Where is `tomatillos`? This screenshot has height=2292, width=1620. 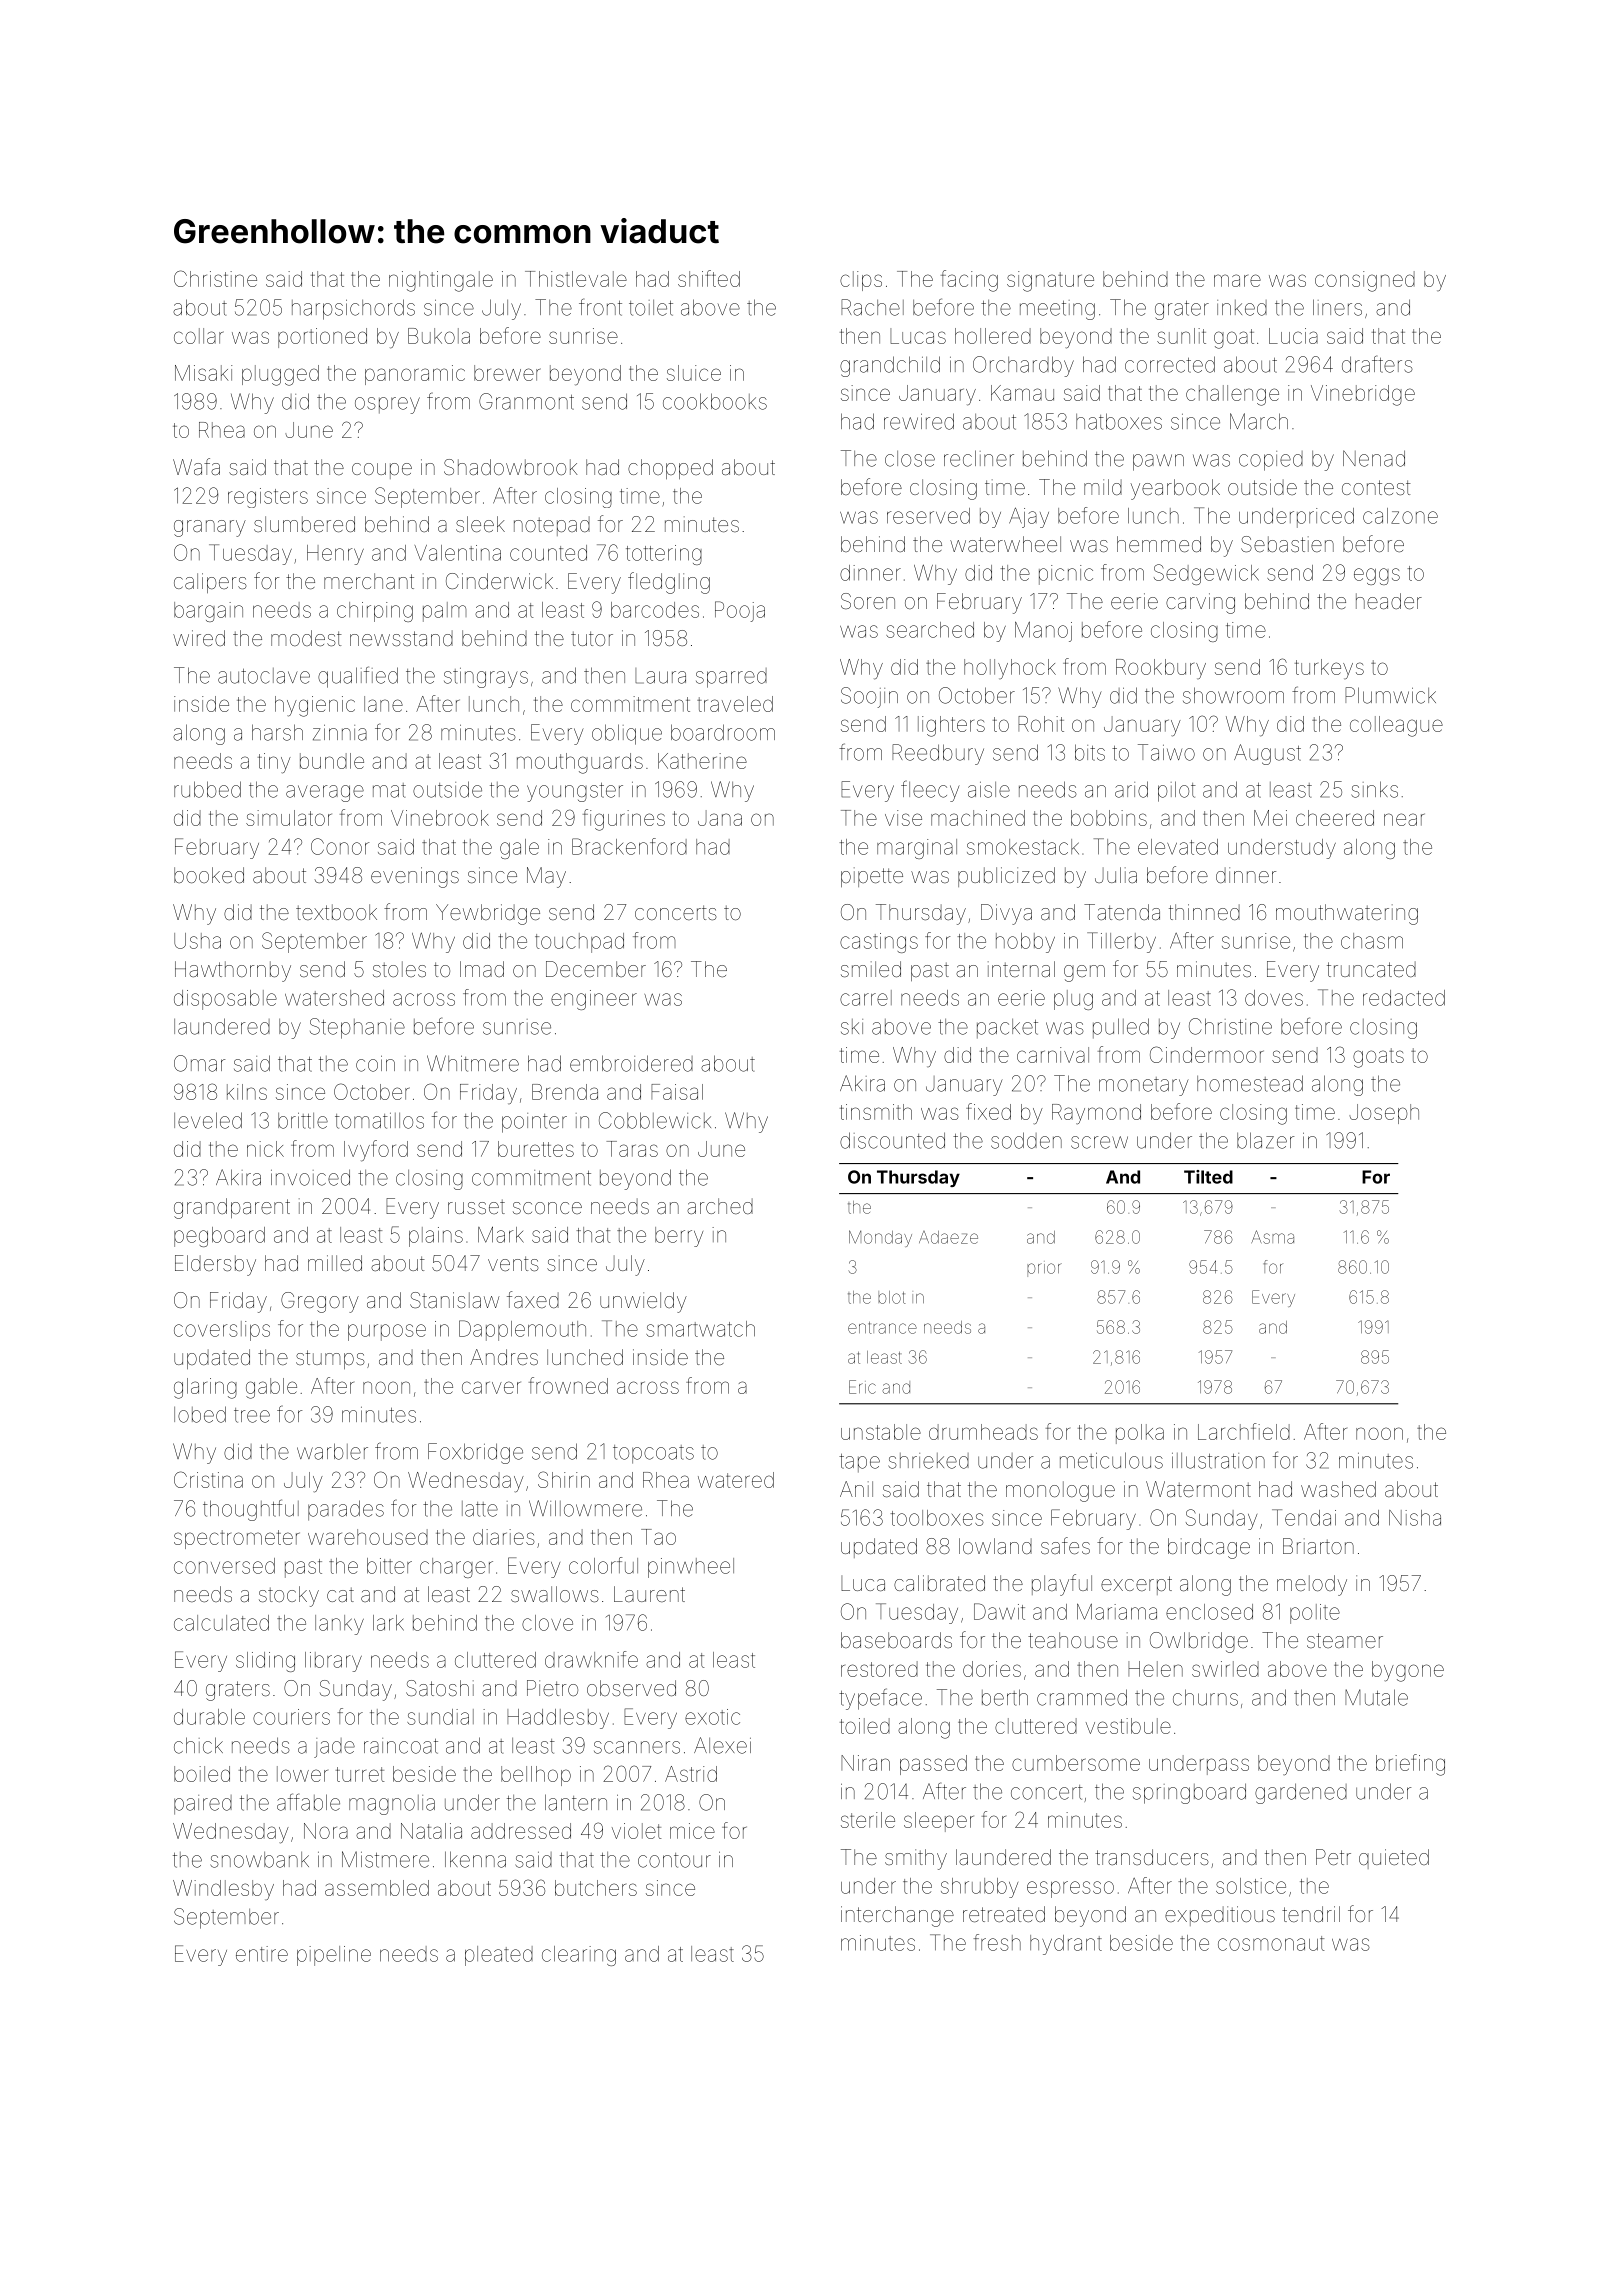 tomatillos is located at coordinates (379, 1121).
